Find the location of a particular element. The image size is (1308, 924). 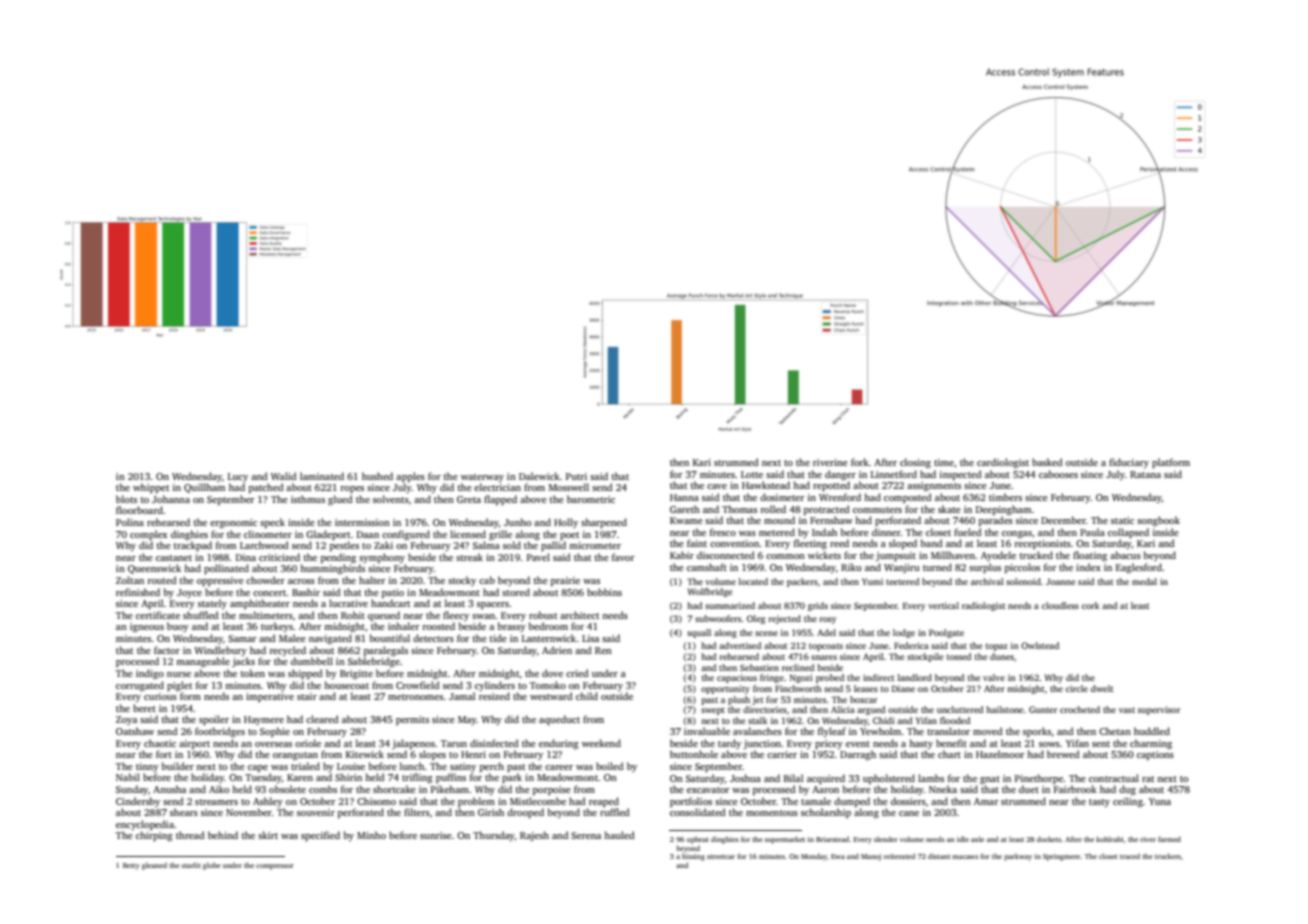

indigo is located at coordinates (150, 674).
